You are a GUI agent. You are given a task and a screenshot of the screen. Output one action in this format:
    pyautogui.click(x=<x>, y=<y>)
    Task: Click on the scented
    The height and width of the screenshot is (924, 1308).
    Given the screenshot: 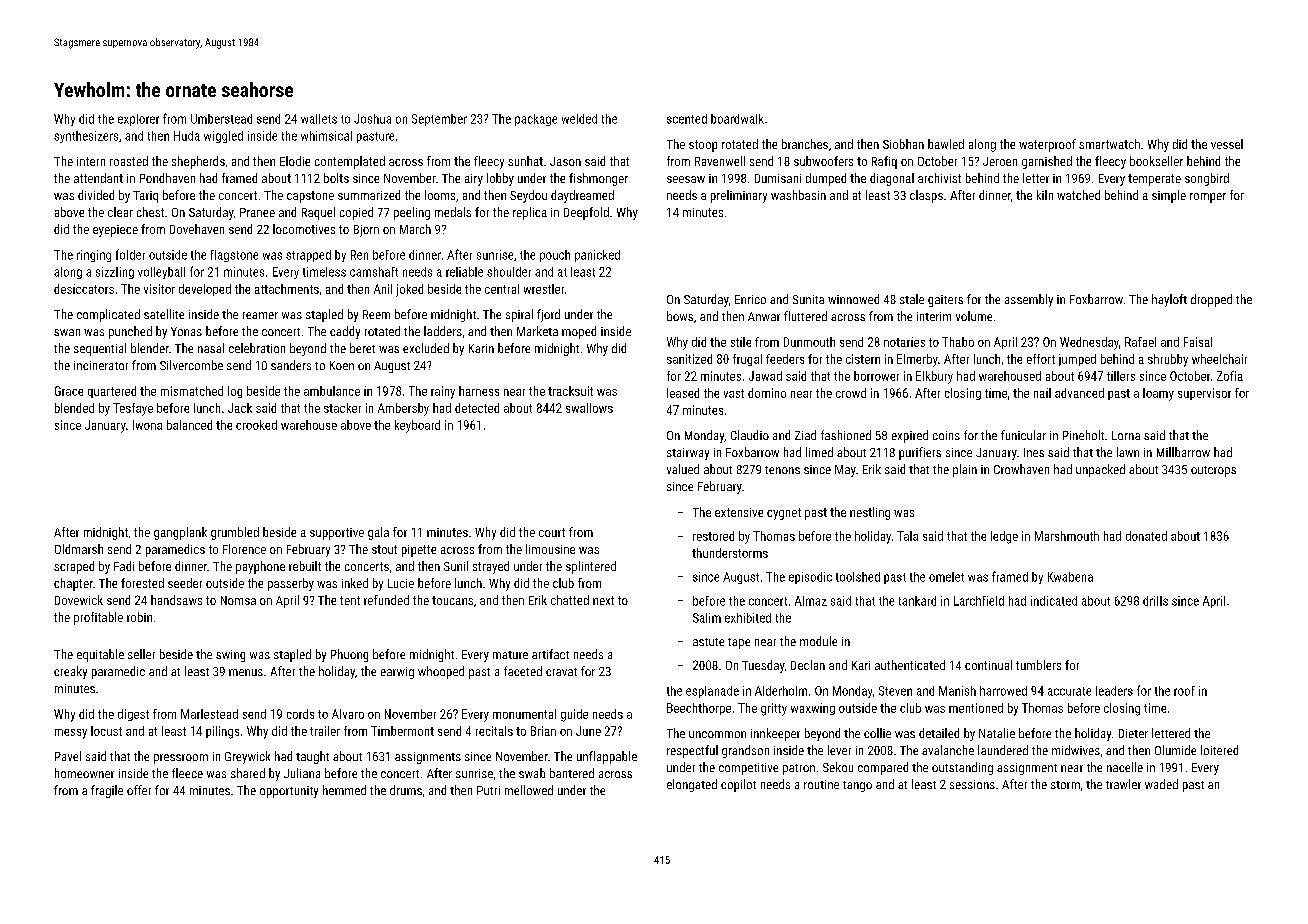 What is the action you would take?
    pyautogui.click(x=687, y=119)
